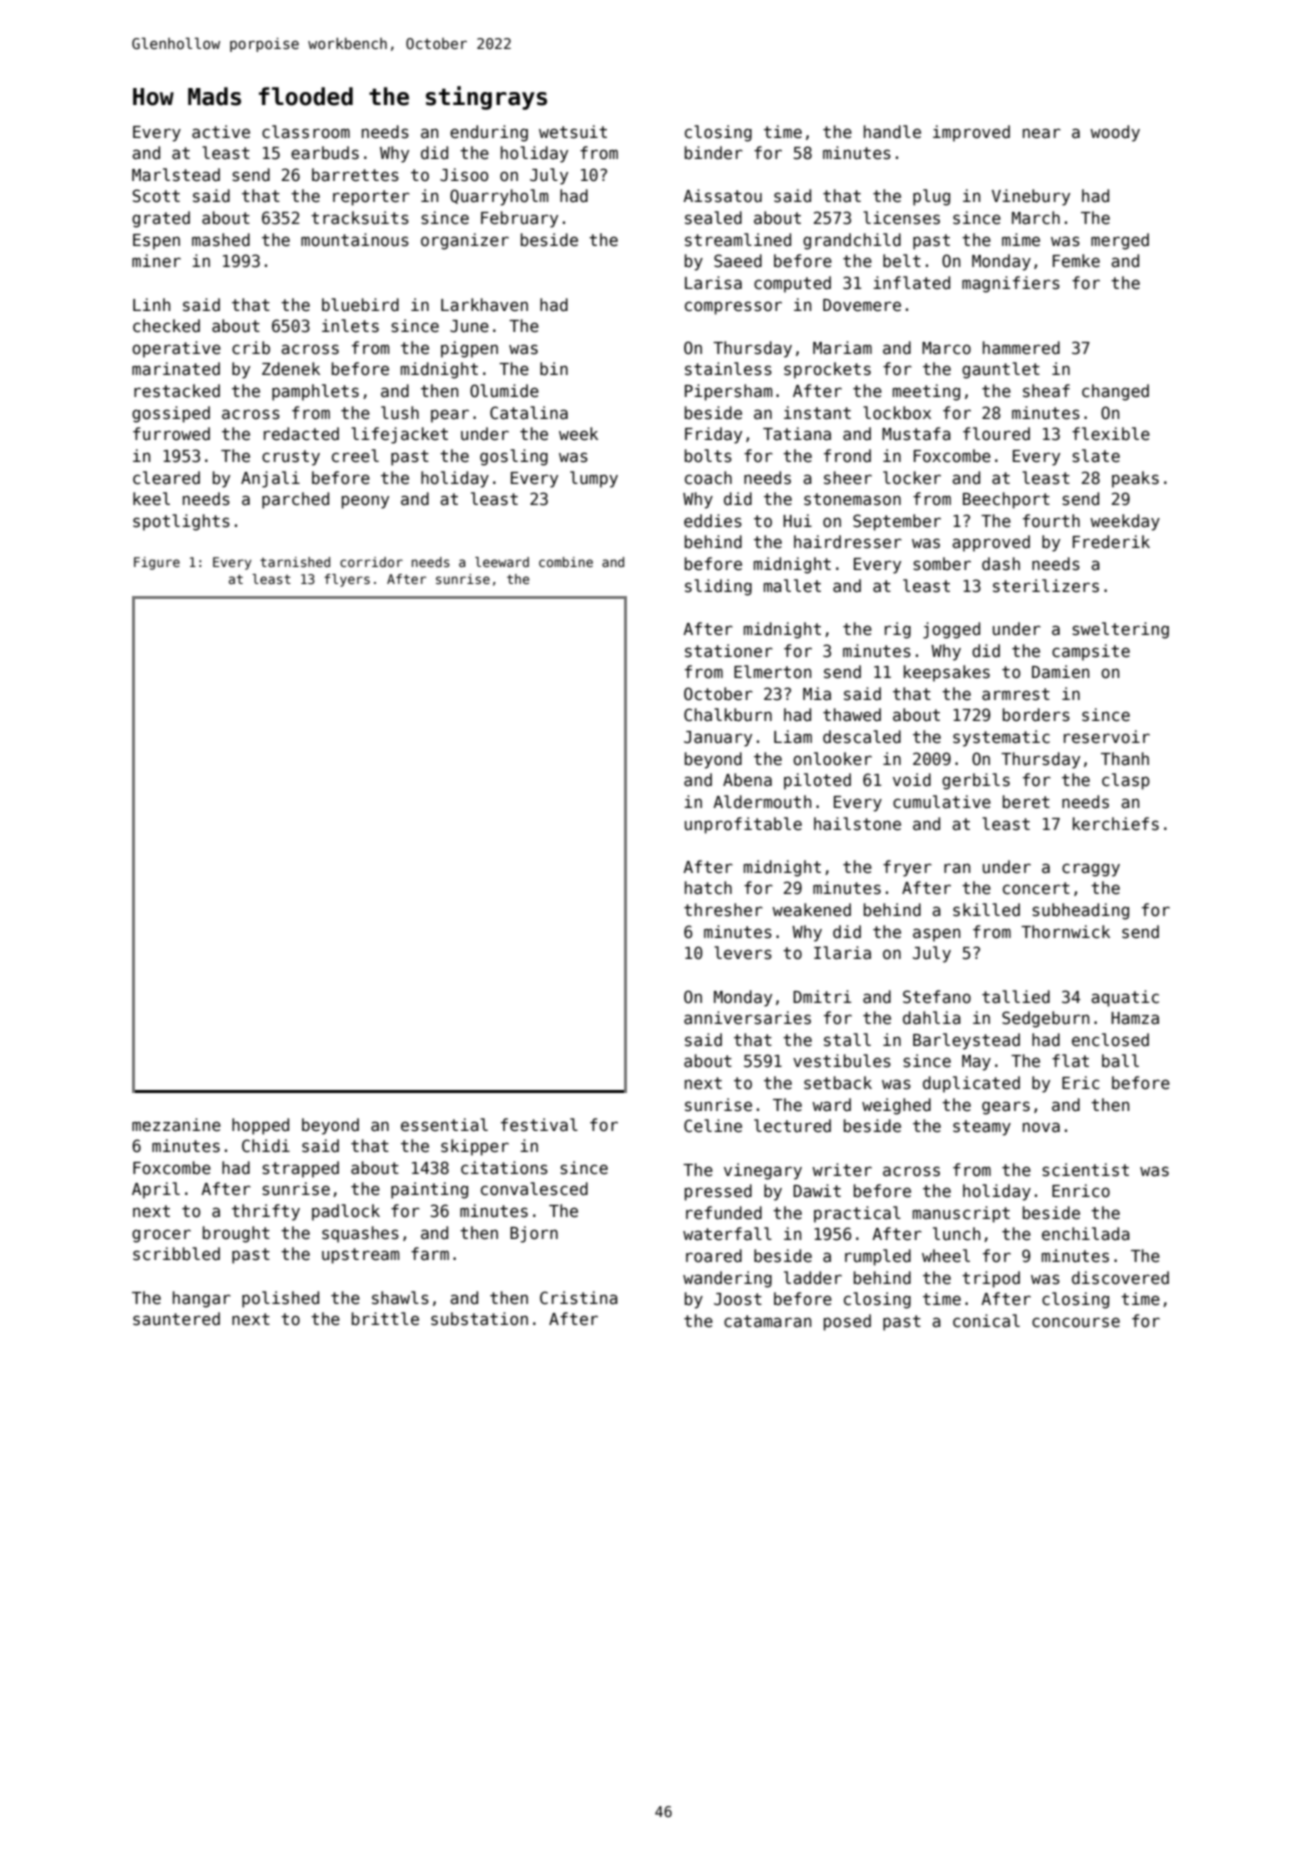 The width and height of the screenshot is (1310, 1853). What do you see at coordinates (942, 802) in the screenshot?
I see `cumulative` at bounding box center [942, 802].
